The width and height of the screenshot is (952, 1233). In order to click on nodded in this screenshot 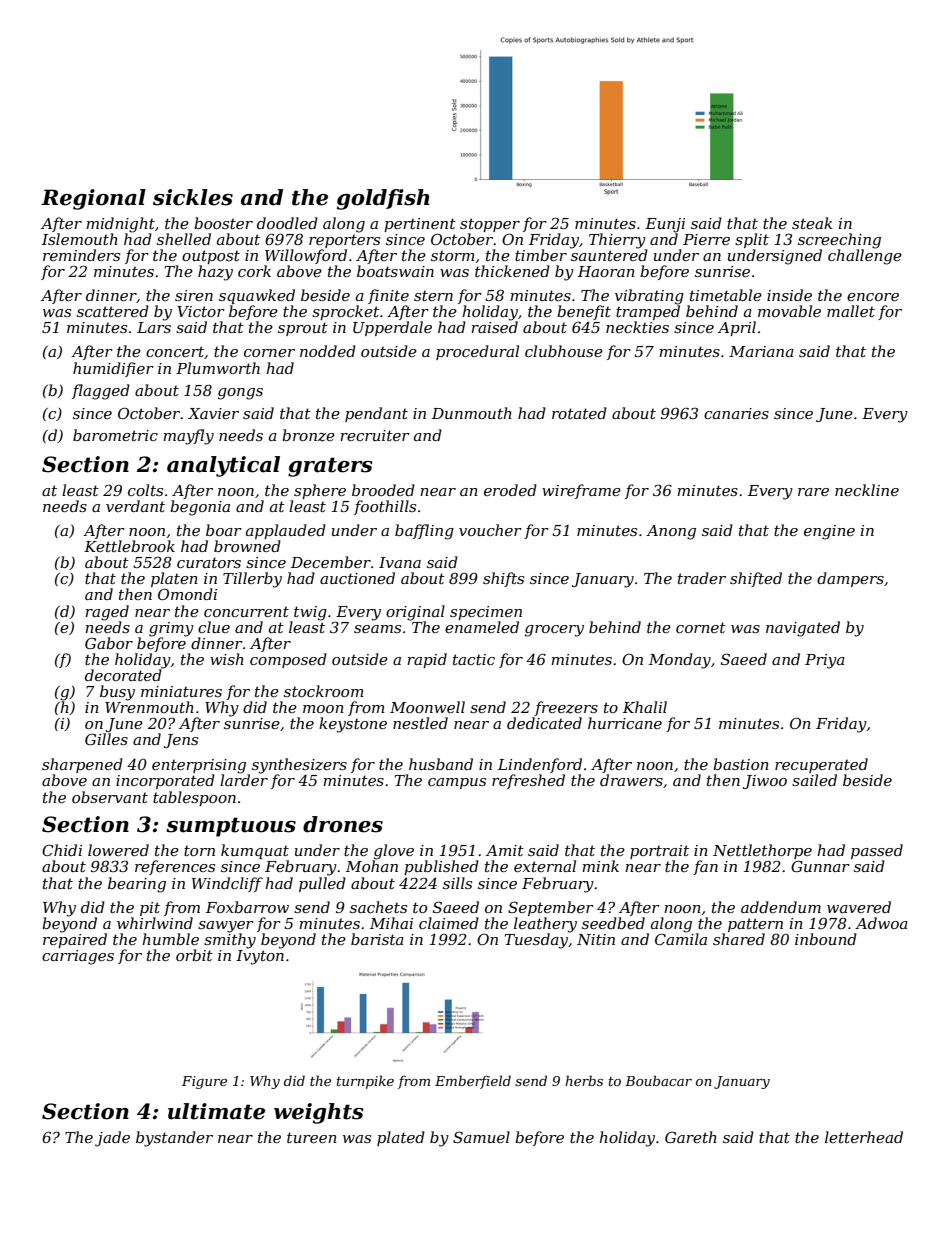, I will do `click(328, 351)`.
